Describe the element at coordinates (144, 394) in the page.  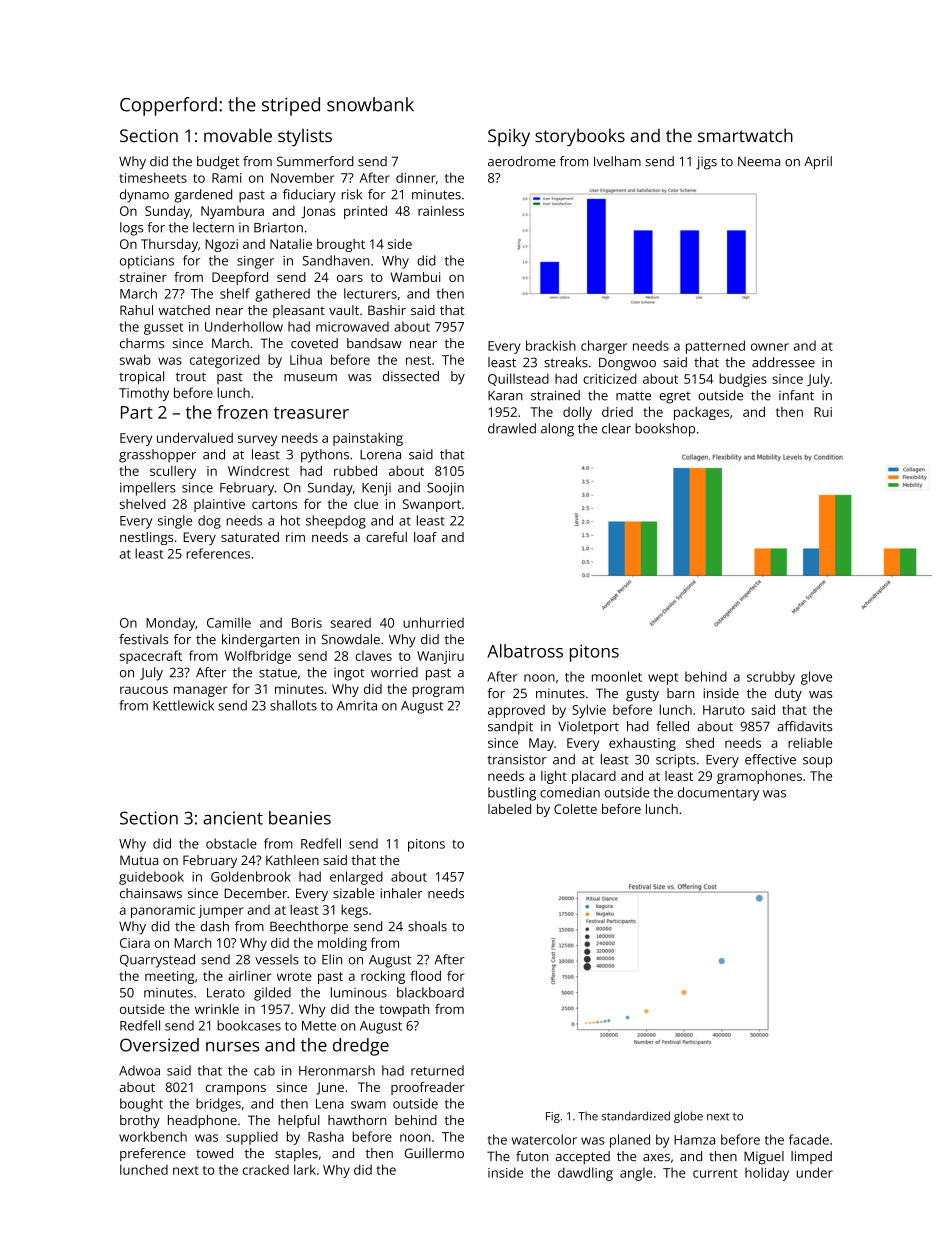
I see `Timothy` at that location.
